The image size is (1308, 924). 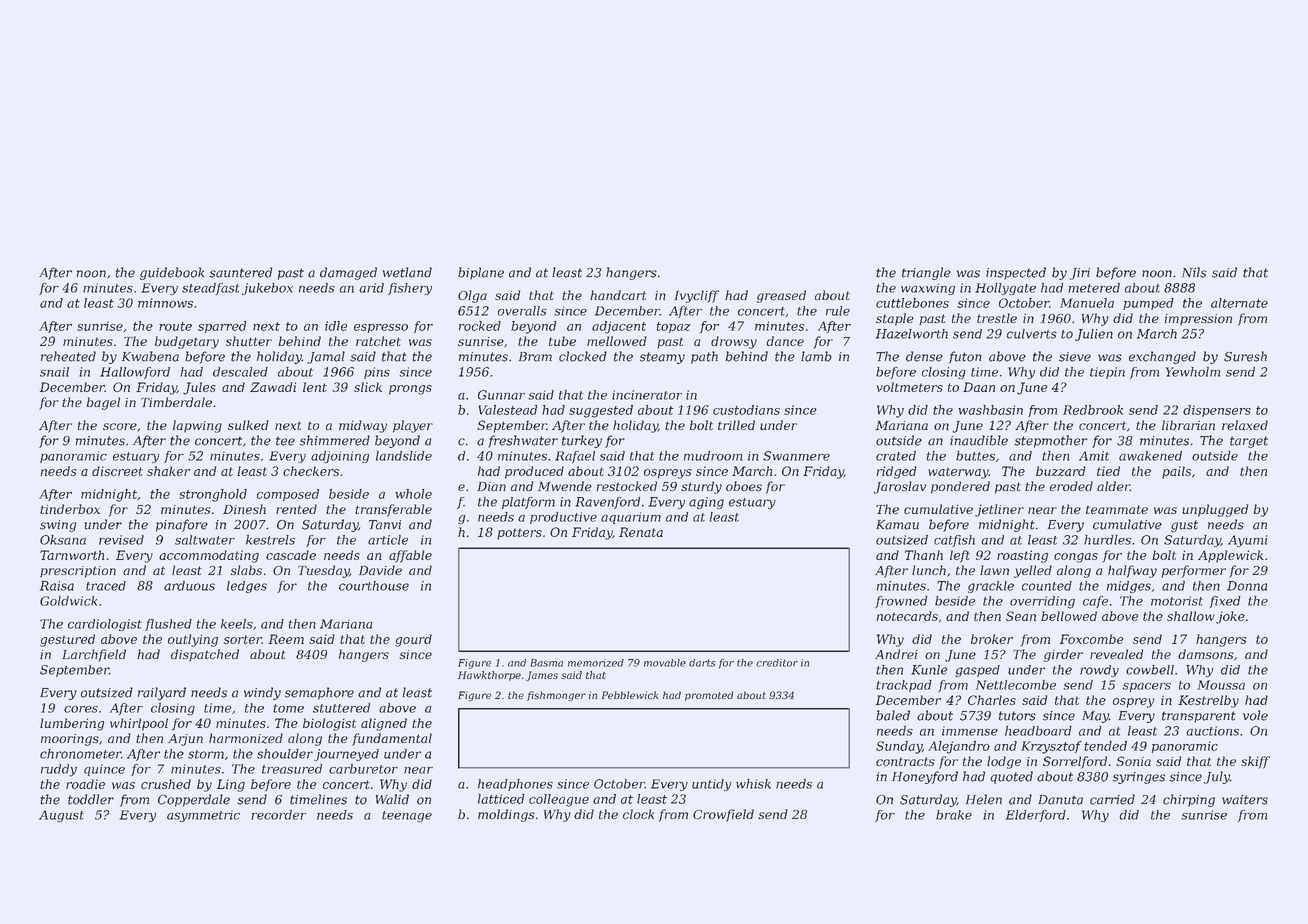 What do you see at coordinates (348, 273) in the page?
I see `damaged` at bounding box center [348, 273].
